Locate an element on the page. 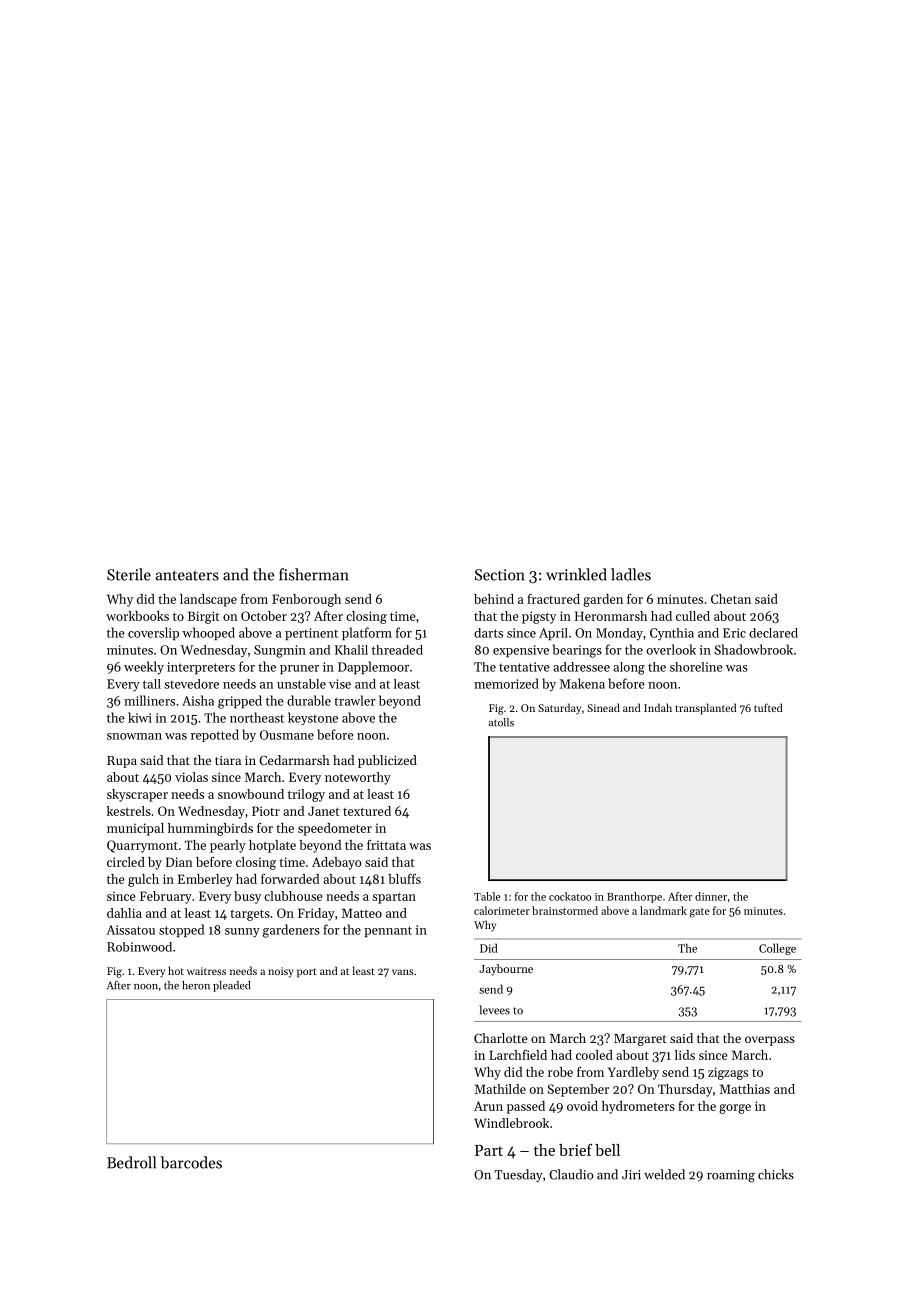  Branthorpe is located at coordinates (634, 897).
